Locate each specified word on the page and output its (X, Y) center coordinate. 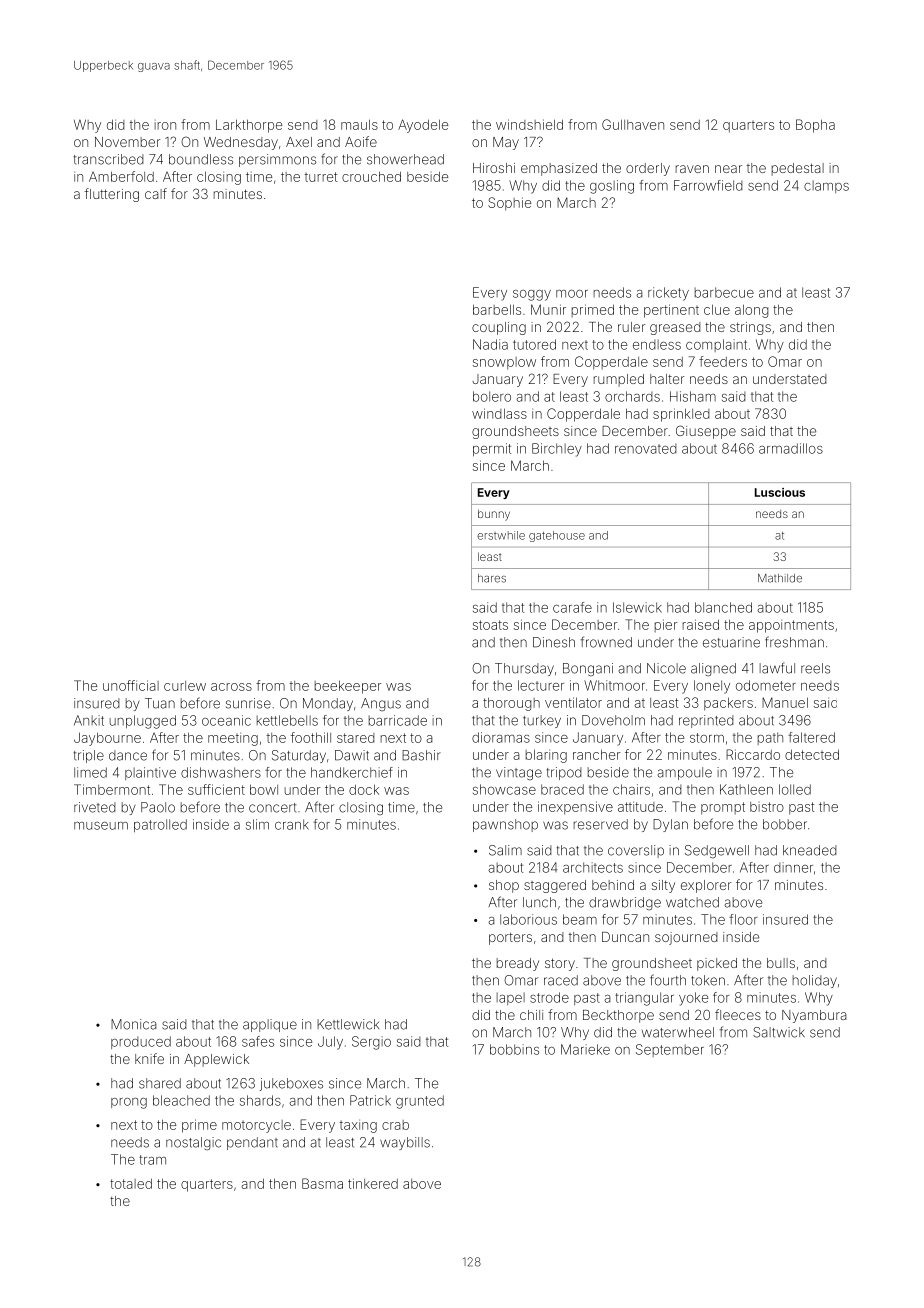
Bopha (815, 126)
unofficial (131, 685)
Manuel (785, 702)
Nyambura (814, 1016)
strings (750, 328)
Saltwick (779, 1032)
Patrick (370, 1100)
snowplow (504, 363)
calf (156, 193)
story (560, 964)
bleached (181, 1100)
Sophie (509, 204)
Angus (381, 704)
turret (321, 177)
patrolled (160, 825)
